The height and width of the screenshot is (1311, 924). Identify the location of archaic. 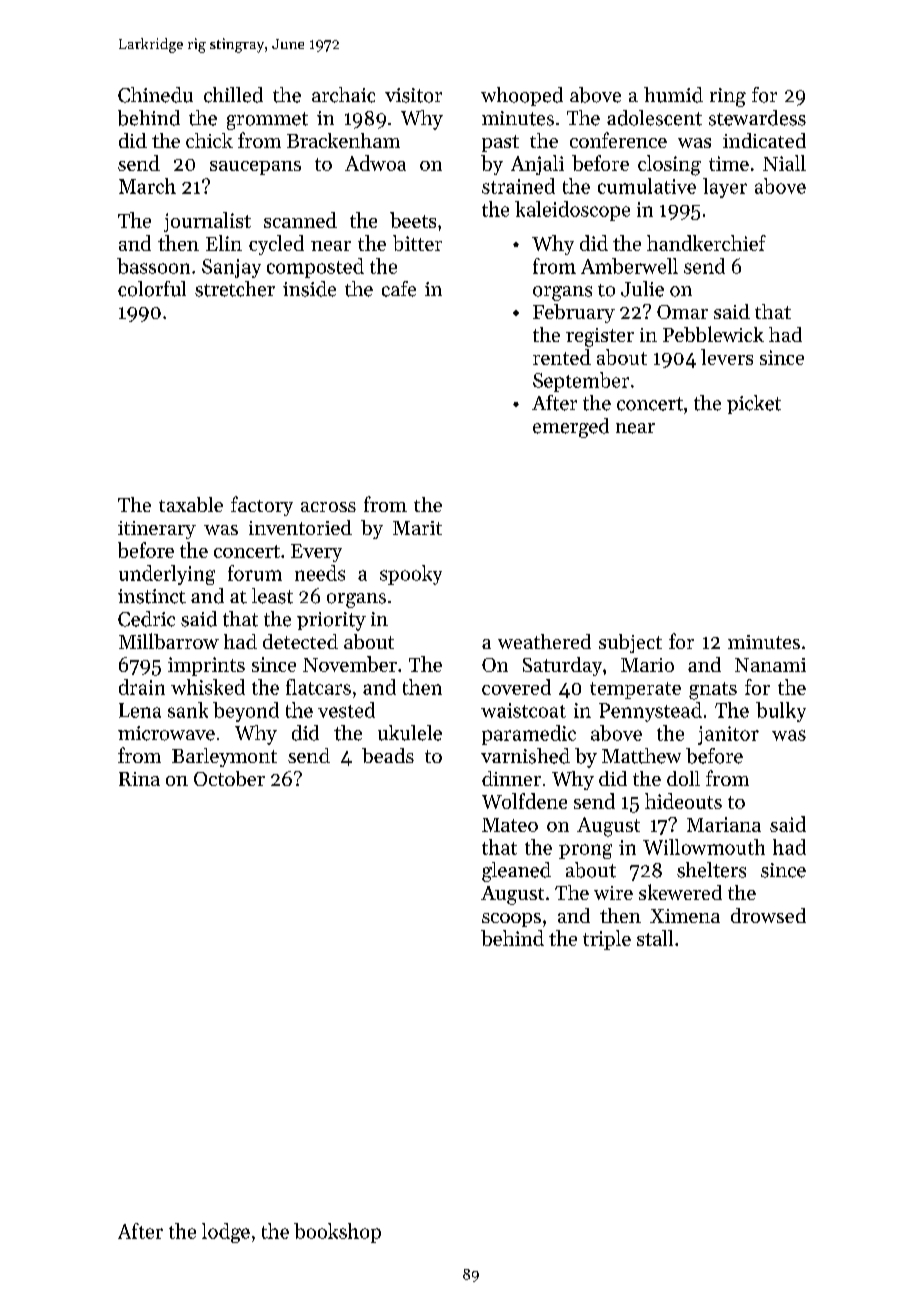
(343, 95).
